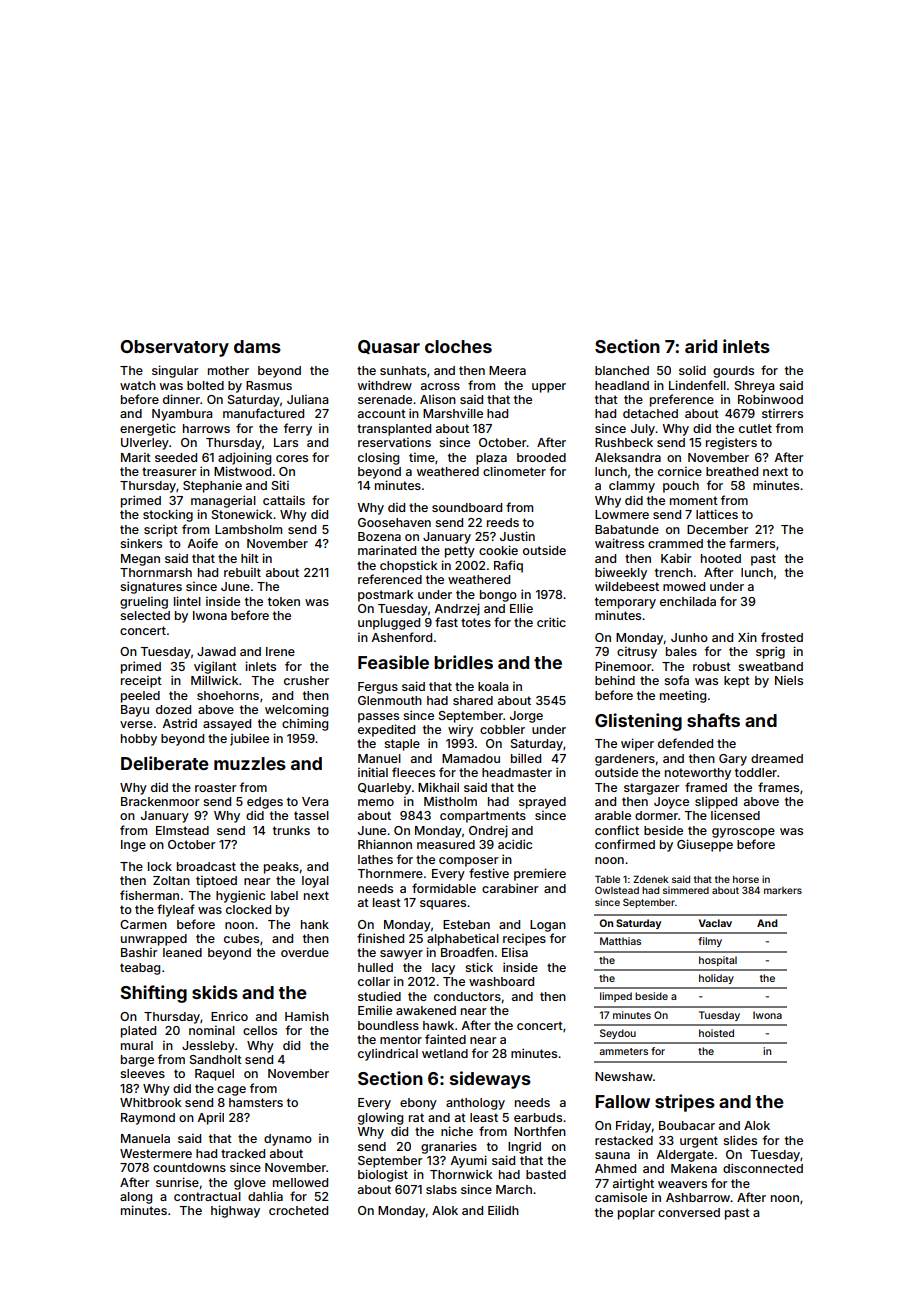 This image has height=1308, width=924. Describe the element at coordinates (182, 952) in the image. I see `leaned` at that location.
